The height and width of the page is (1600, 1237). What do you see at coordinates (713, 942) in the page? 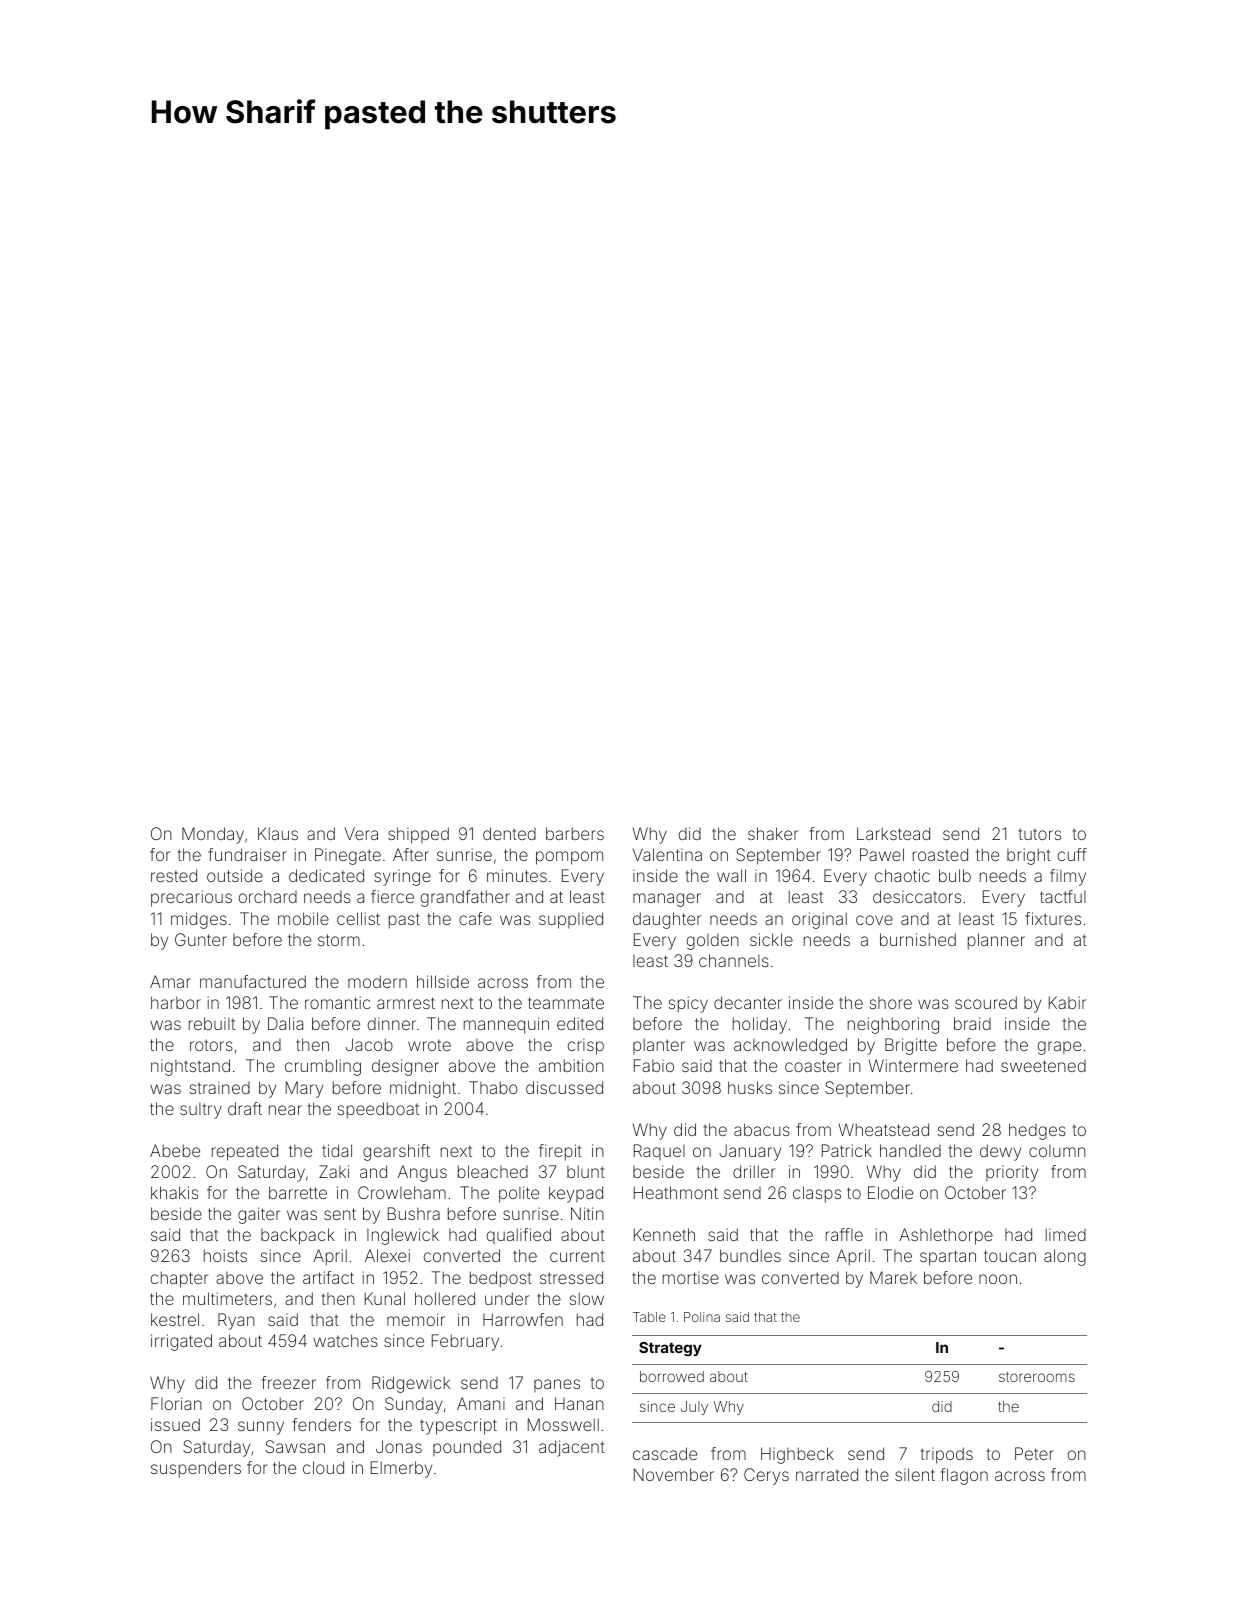
I see `golden` at bounding box center [713, 942].
